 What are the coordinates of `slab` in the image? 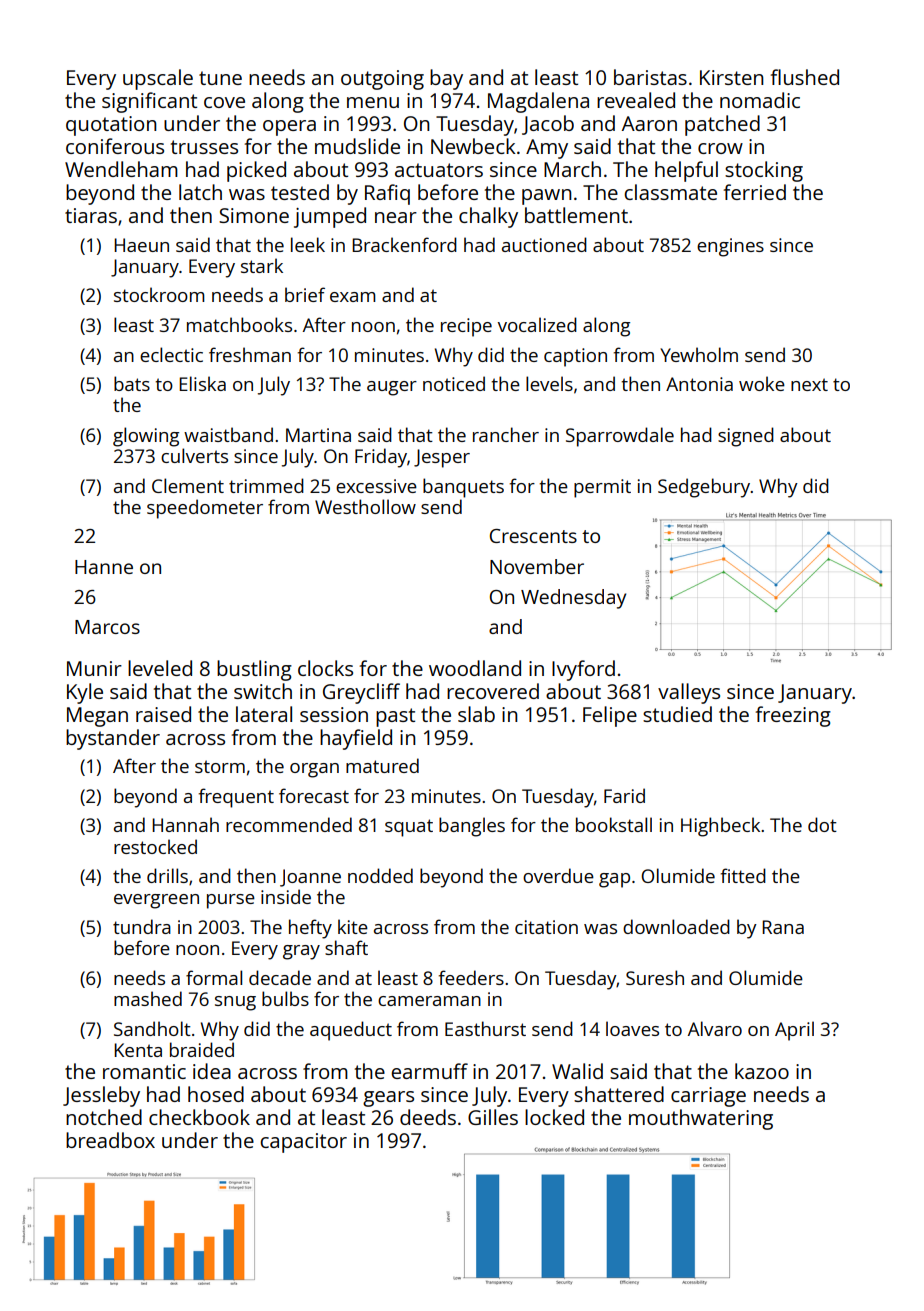 It's located at (476, 714).
